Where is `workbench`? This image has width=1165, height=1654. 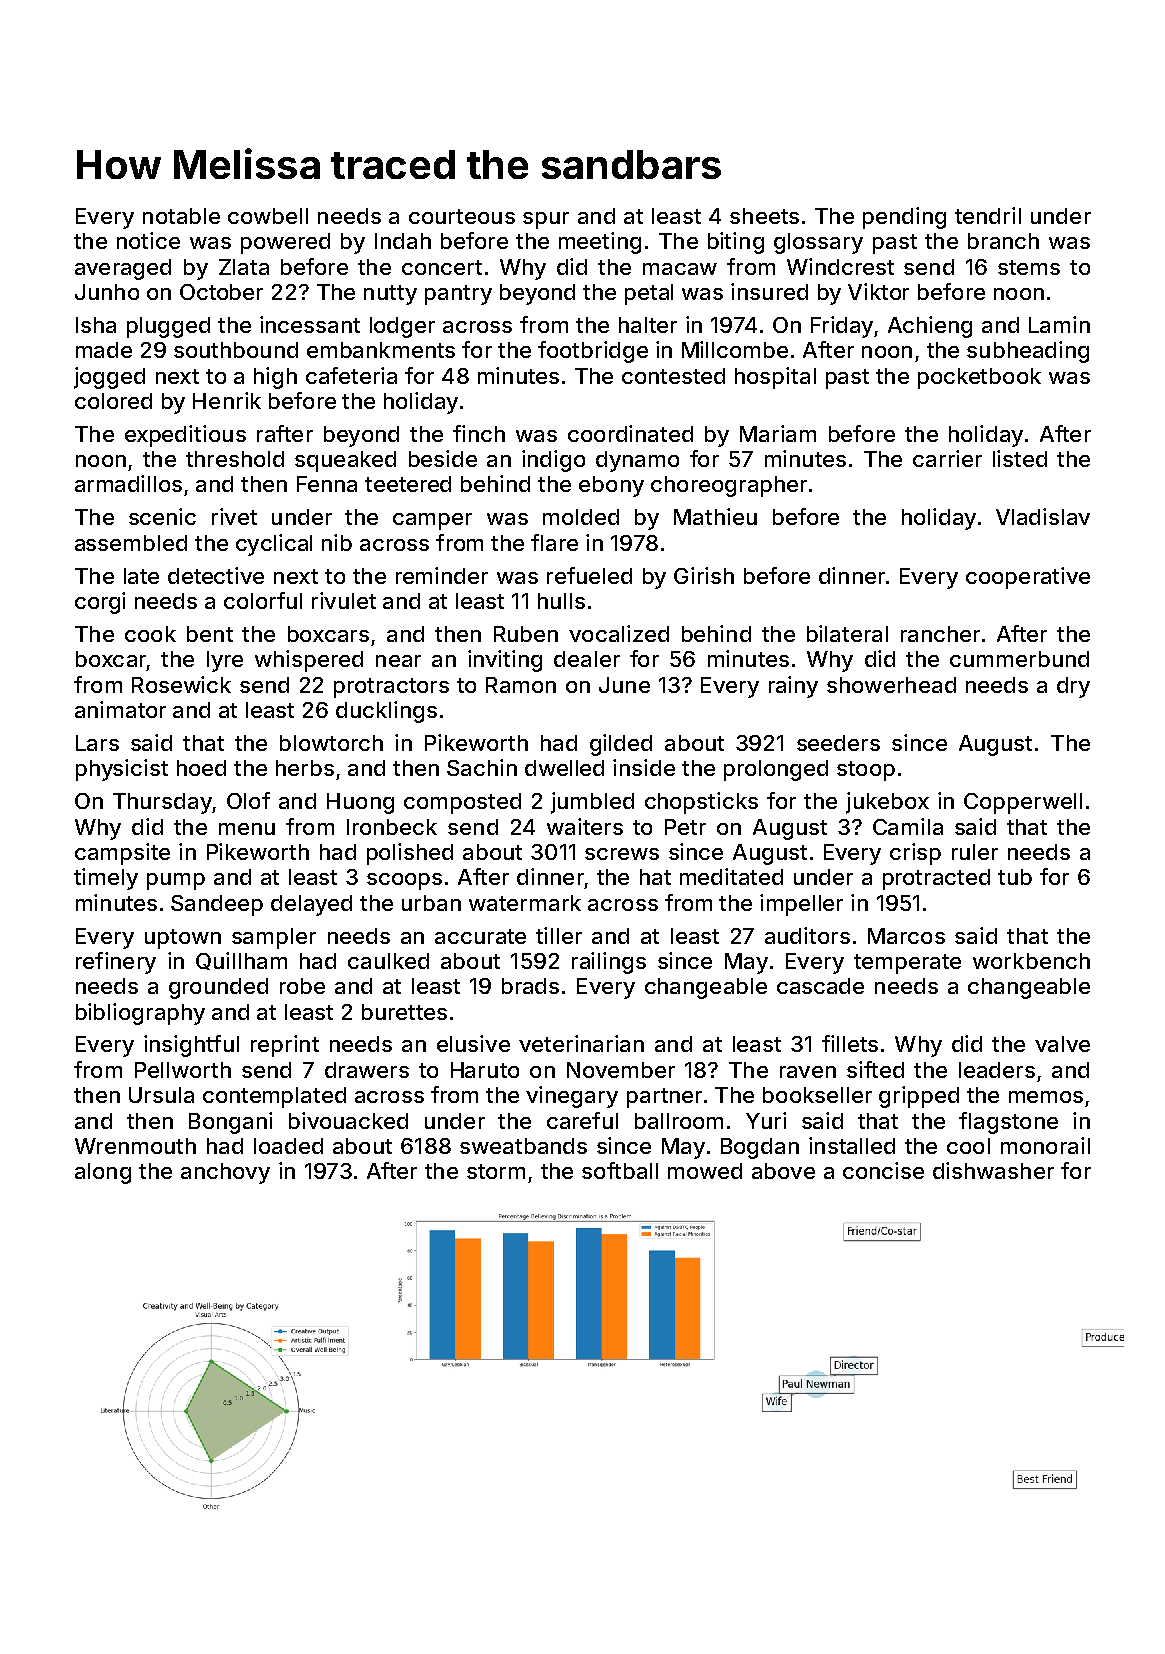
workbench is located at coordinates (1031, 961).
